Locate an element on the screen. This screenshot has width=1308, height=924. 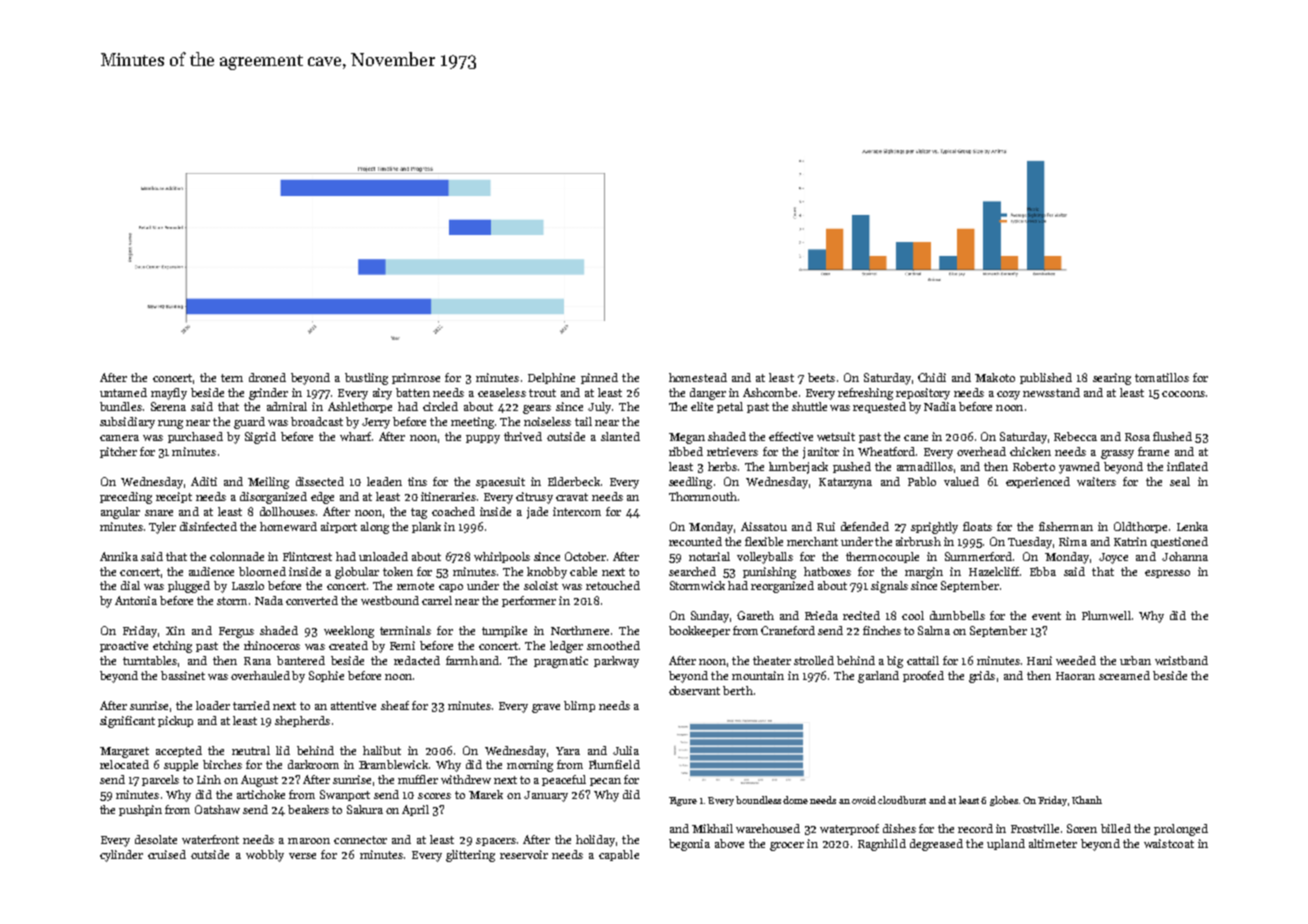
primrose is located at coordinates (416, 378).
